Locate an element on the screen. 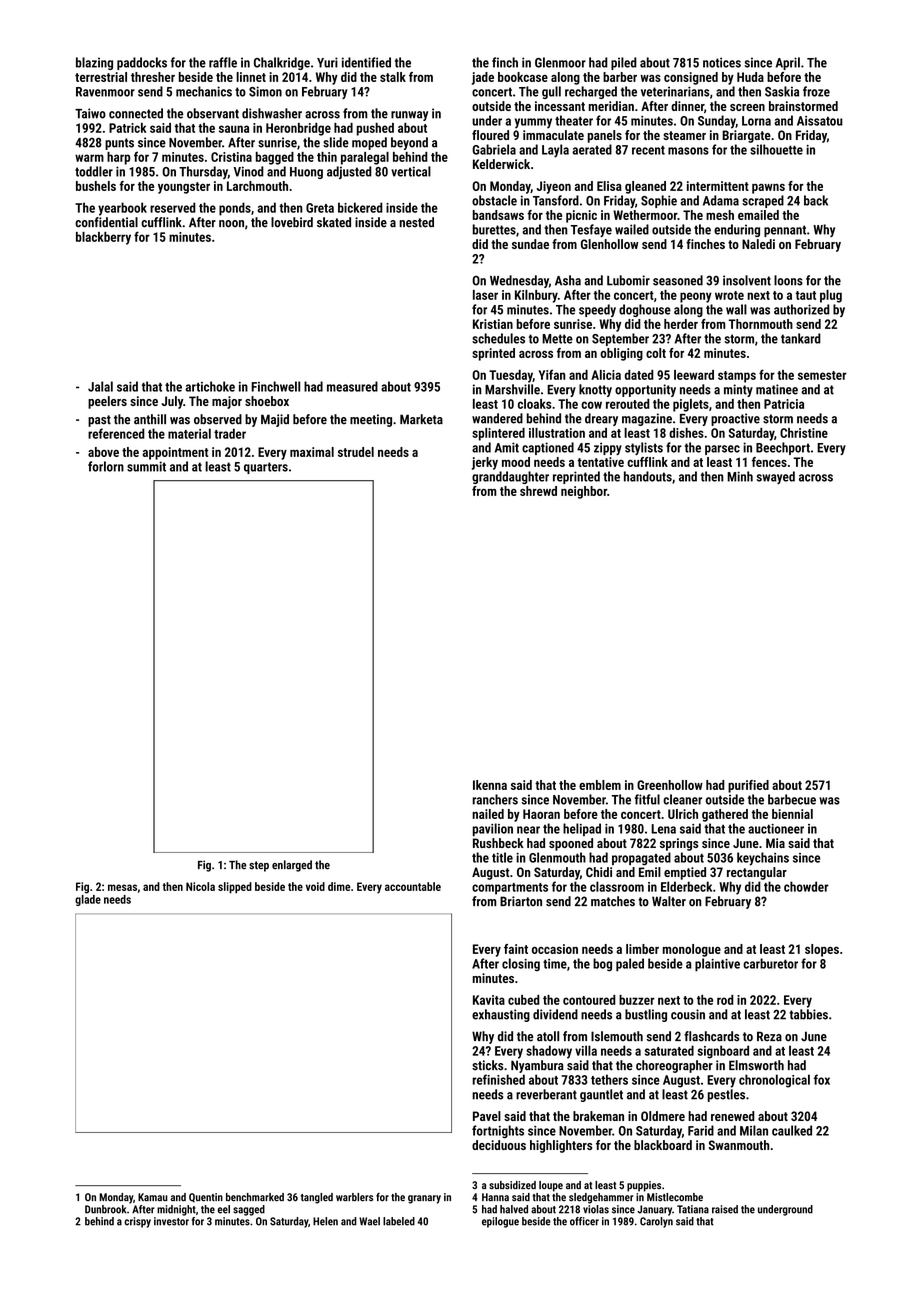 Image resolution: width=924 pixels, height=1308 pixels. Kamau is located at coordinates (153, 1197).
